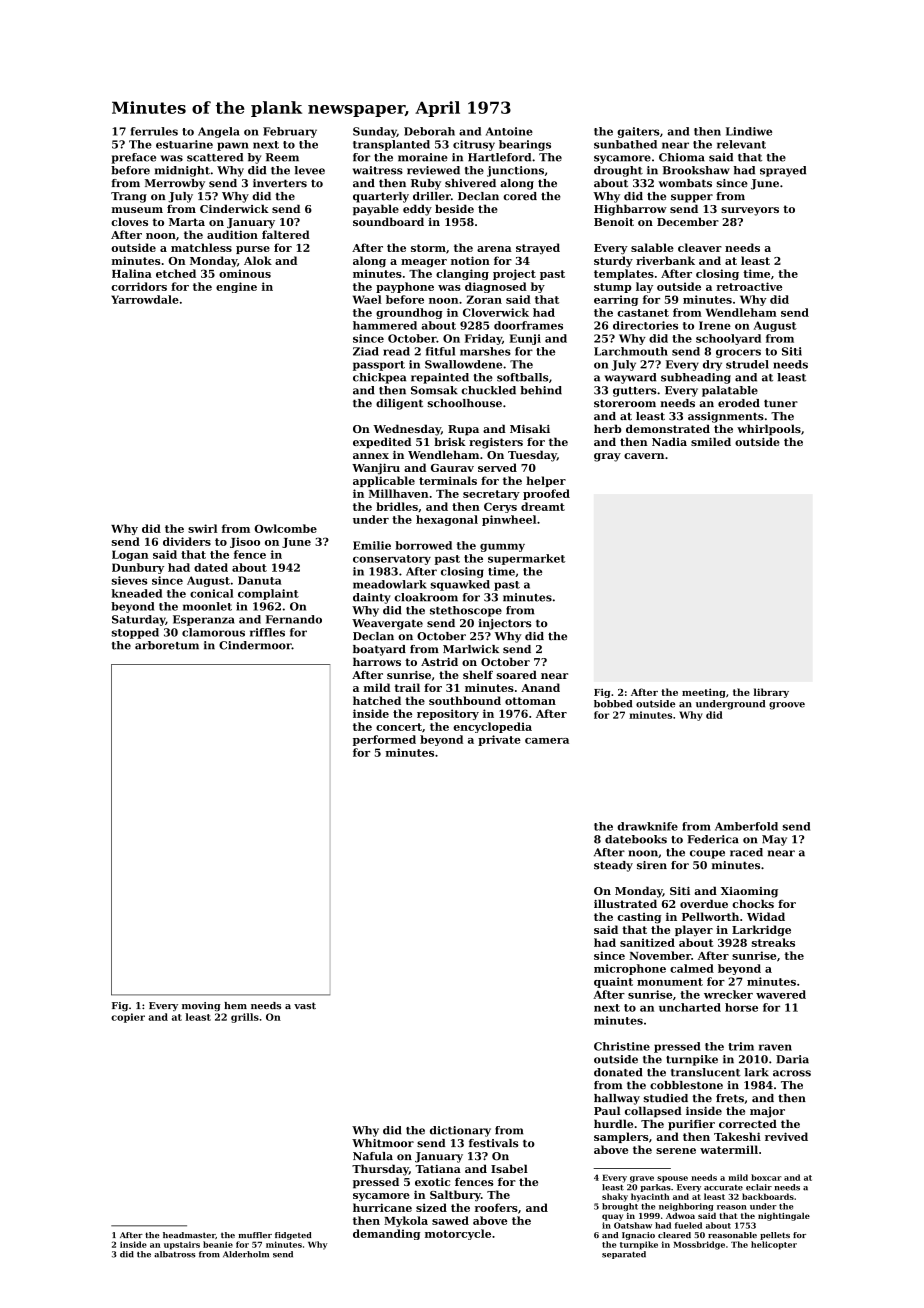 This screenshot has width=924, height=1308. What do you see at coordinates (202, 528) in the screenshot?
I see `swirl` at bounding box center [202, 528].
